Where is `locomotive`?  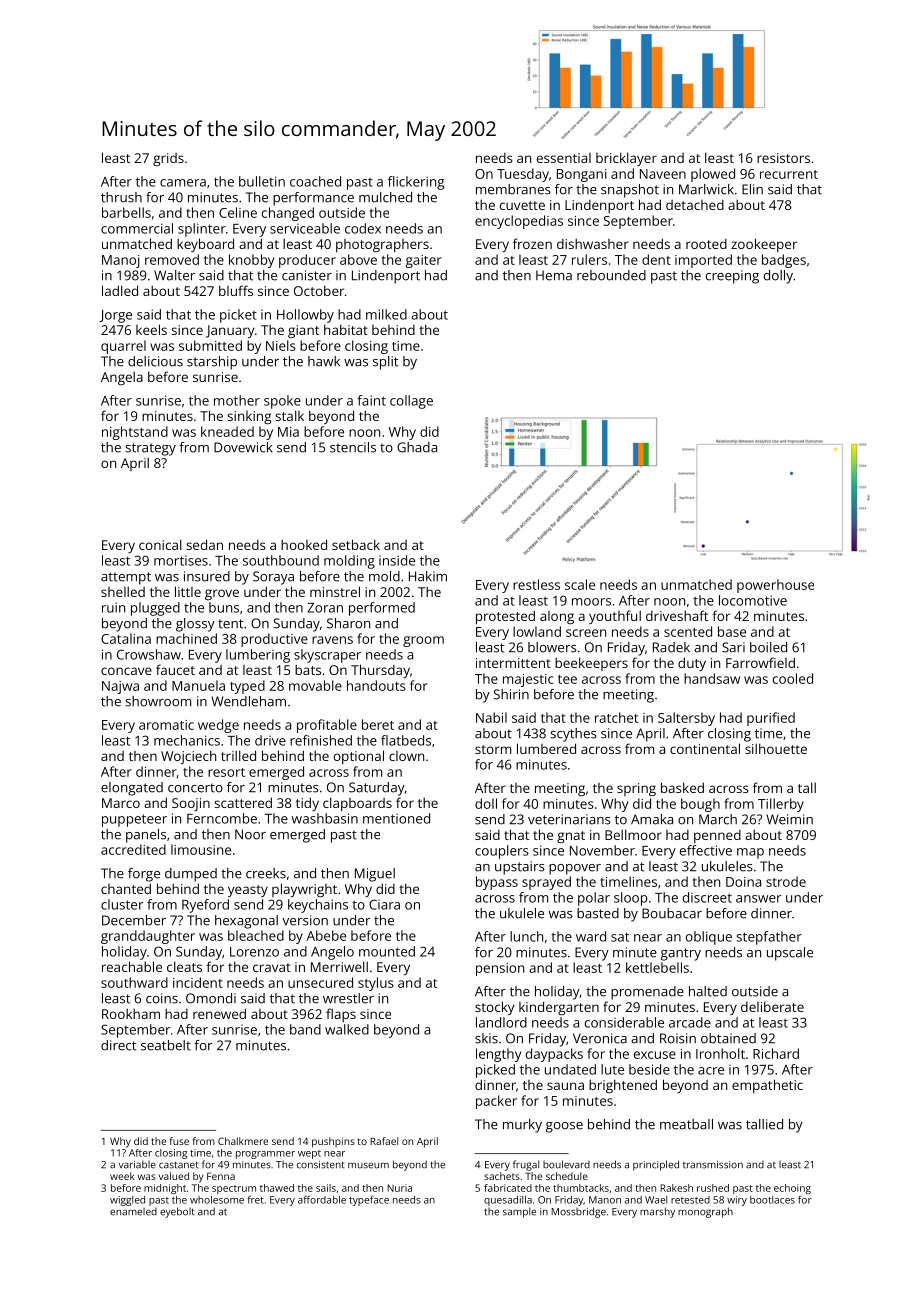
locomotive is located at coordinates (753, 600).
